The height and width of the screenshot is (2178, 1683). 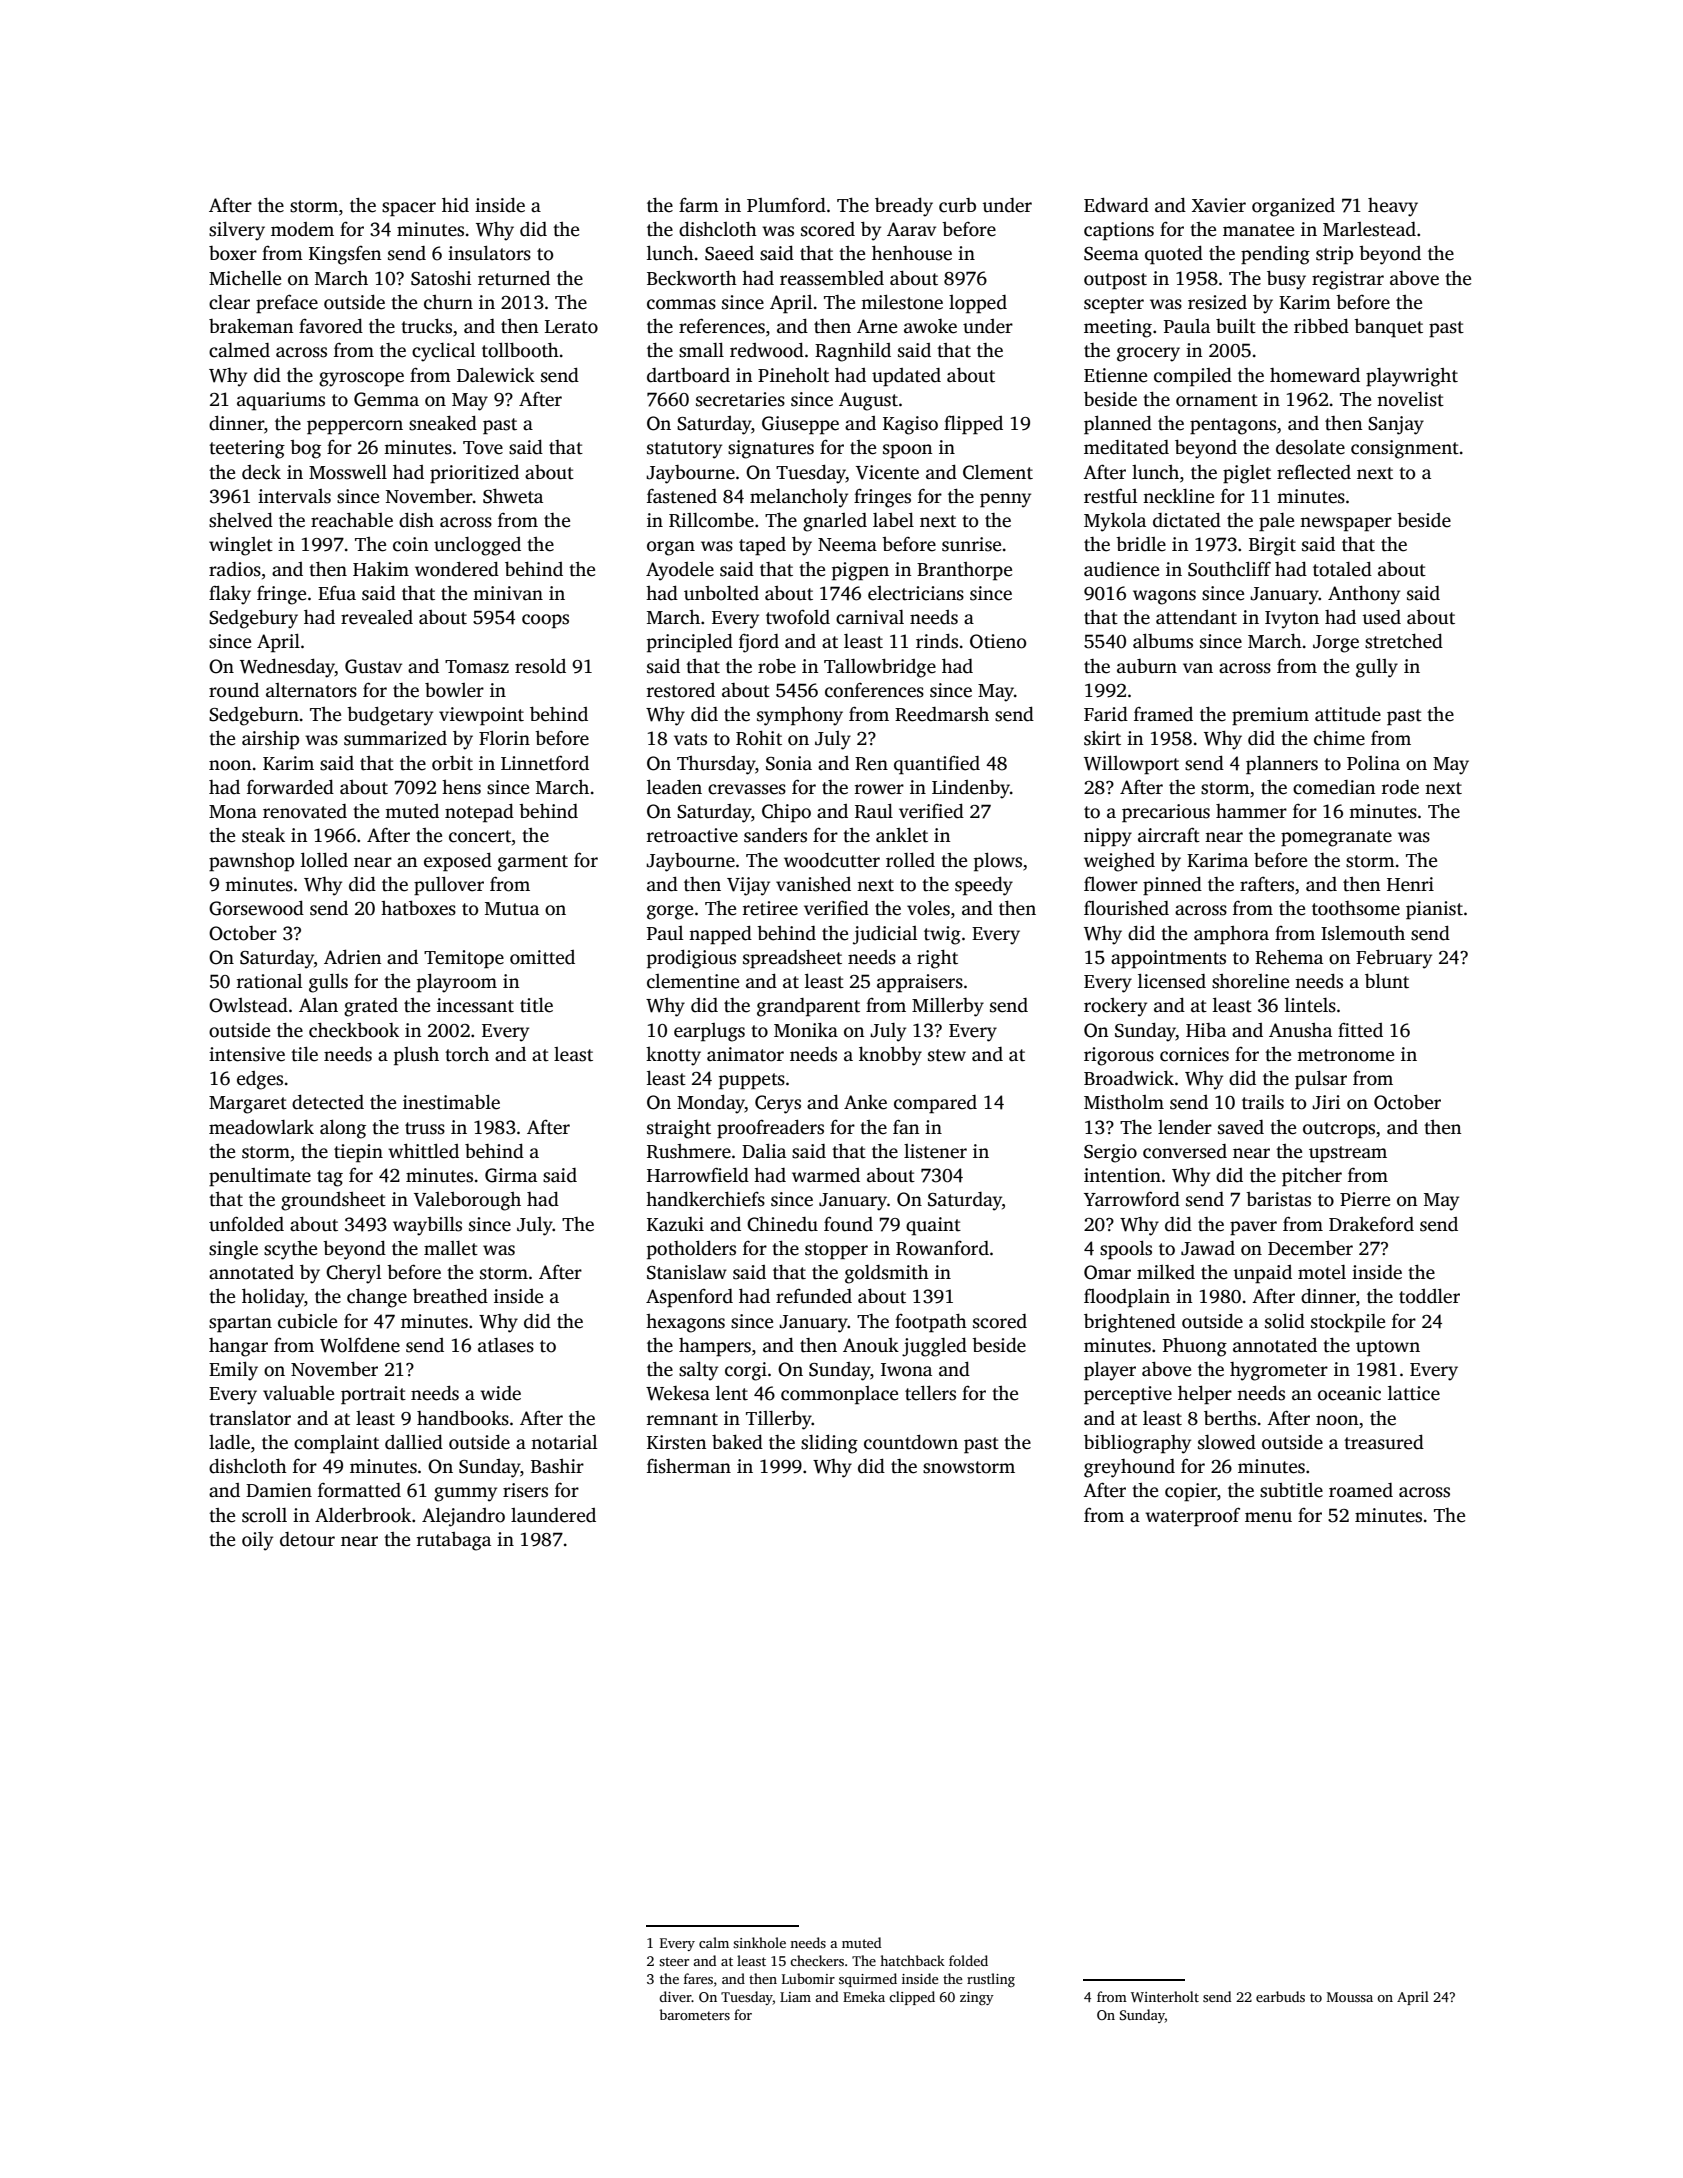 What do you see at coordinates (302, 229) in the screenshot?
I see `modem` at bounding box center [302, 229].
